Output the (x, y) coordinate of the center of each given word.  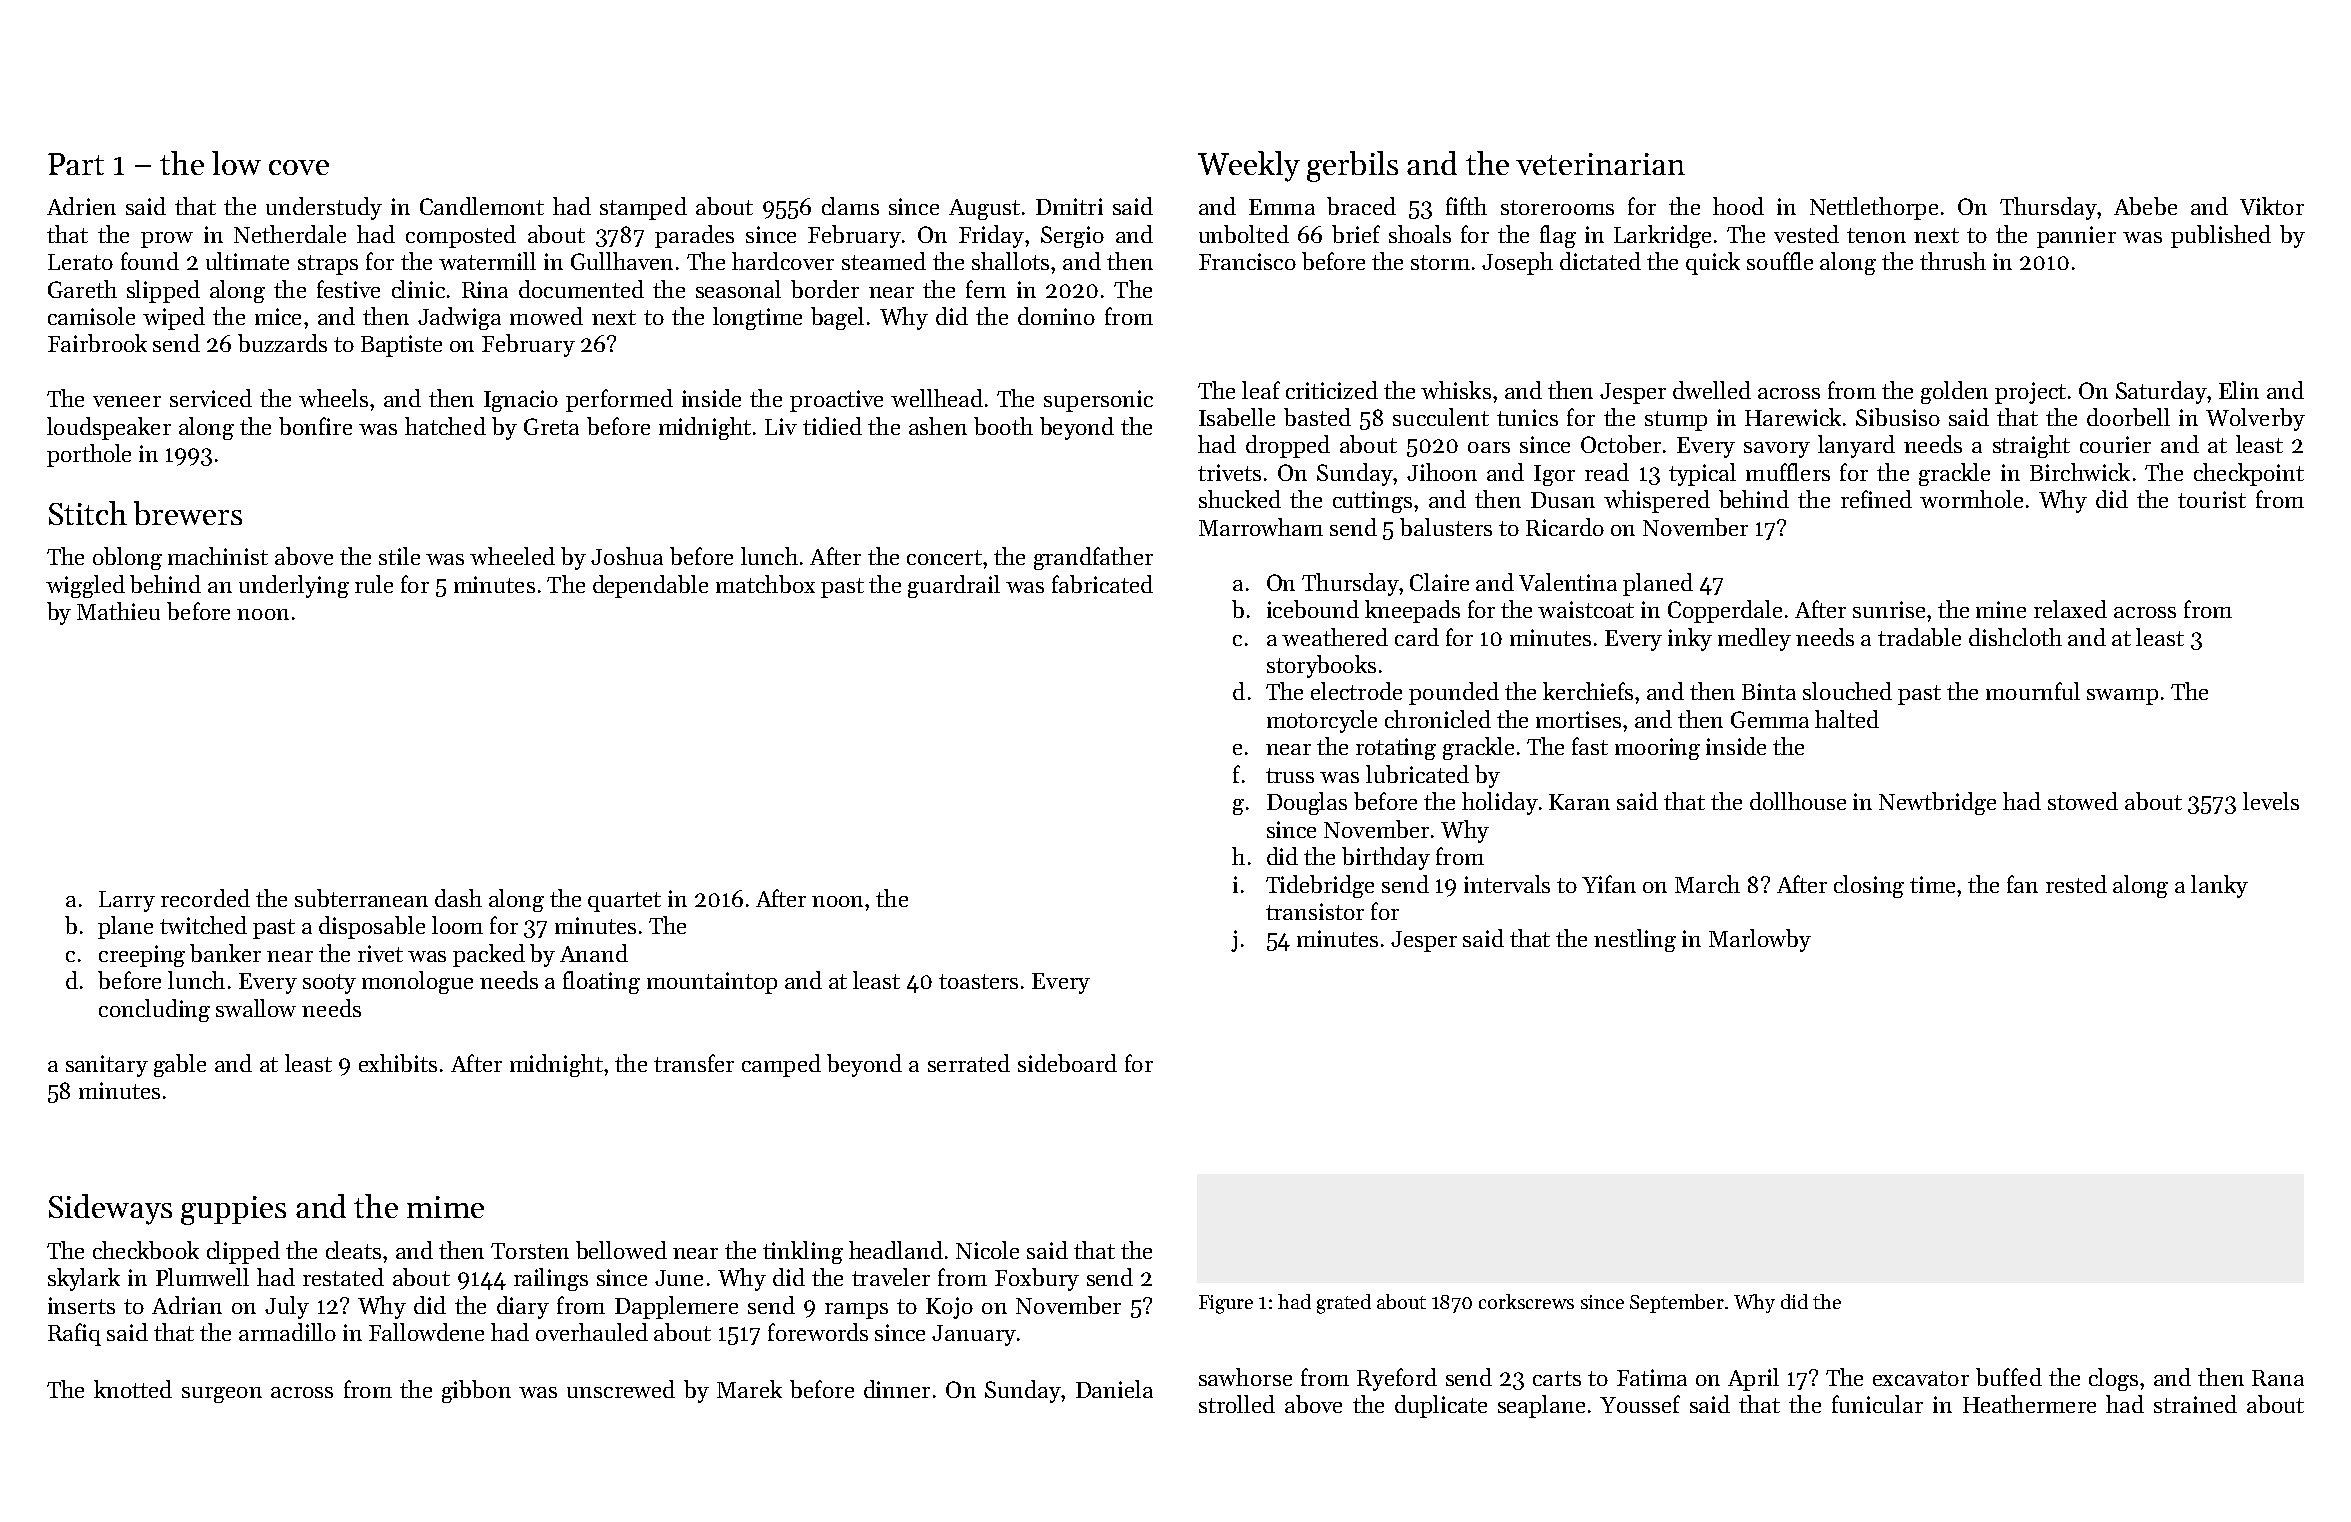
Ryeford (1397, 1379)
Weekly (1249, 166)
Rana (2278, 1378)
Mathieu (118, 611)
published (2221, 236)
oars (1489, 447)
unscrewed (621, 1389)
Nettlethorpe (1874, 208)
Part (76, 164)
